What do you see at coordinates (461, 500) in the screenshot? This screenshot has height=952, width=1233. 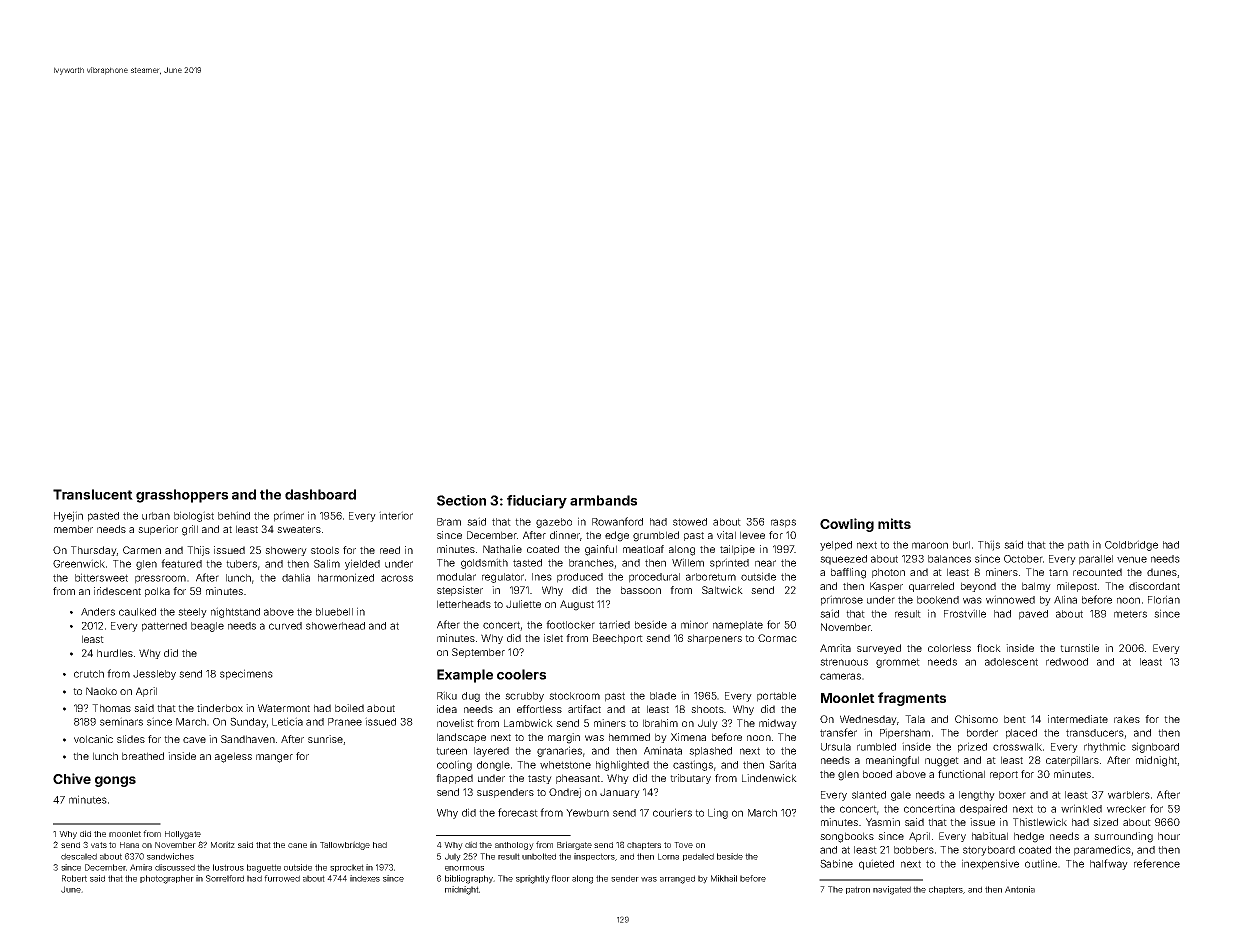 I see `Section` at bounding box center [461, 500].
